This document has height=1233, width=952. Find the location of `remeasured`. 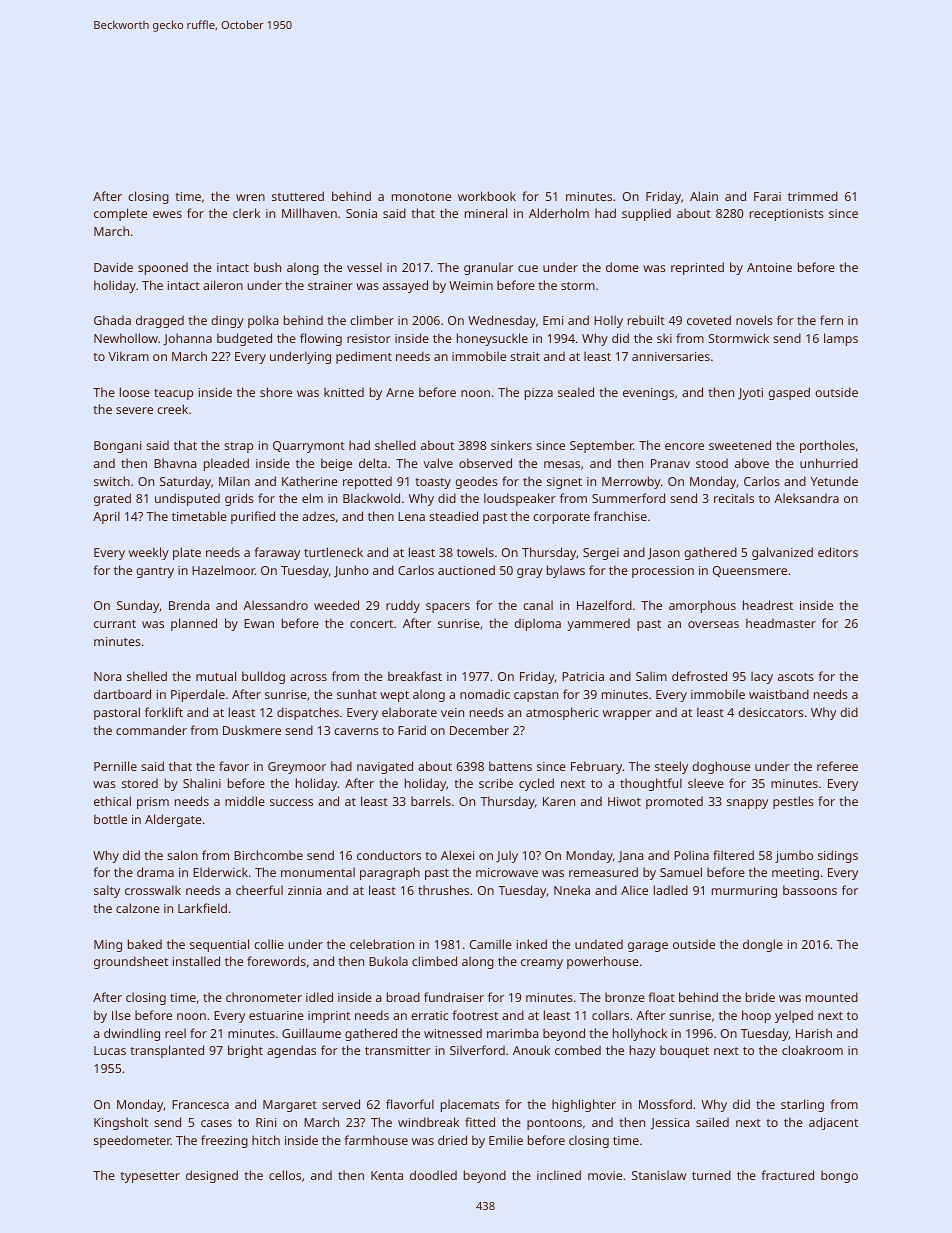

remeasured is located at coordinates (603, 872).
